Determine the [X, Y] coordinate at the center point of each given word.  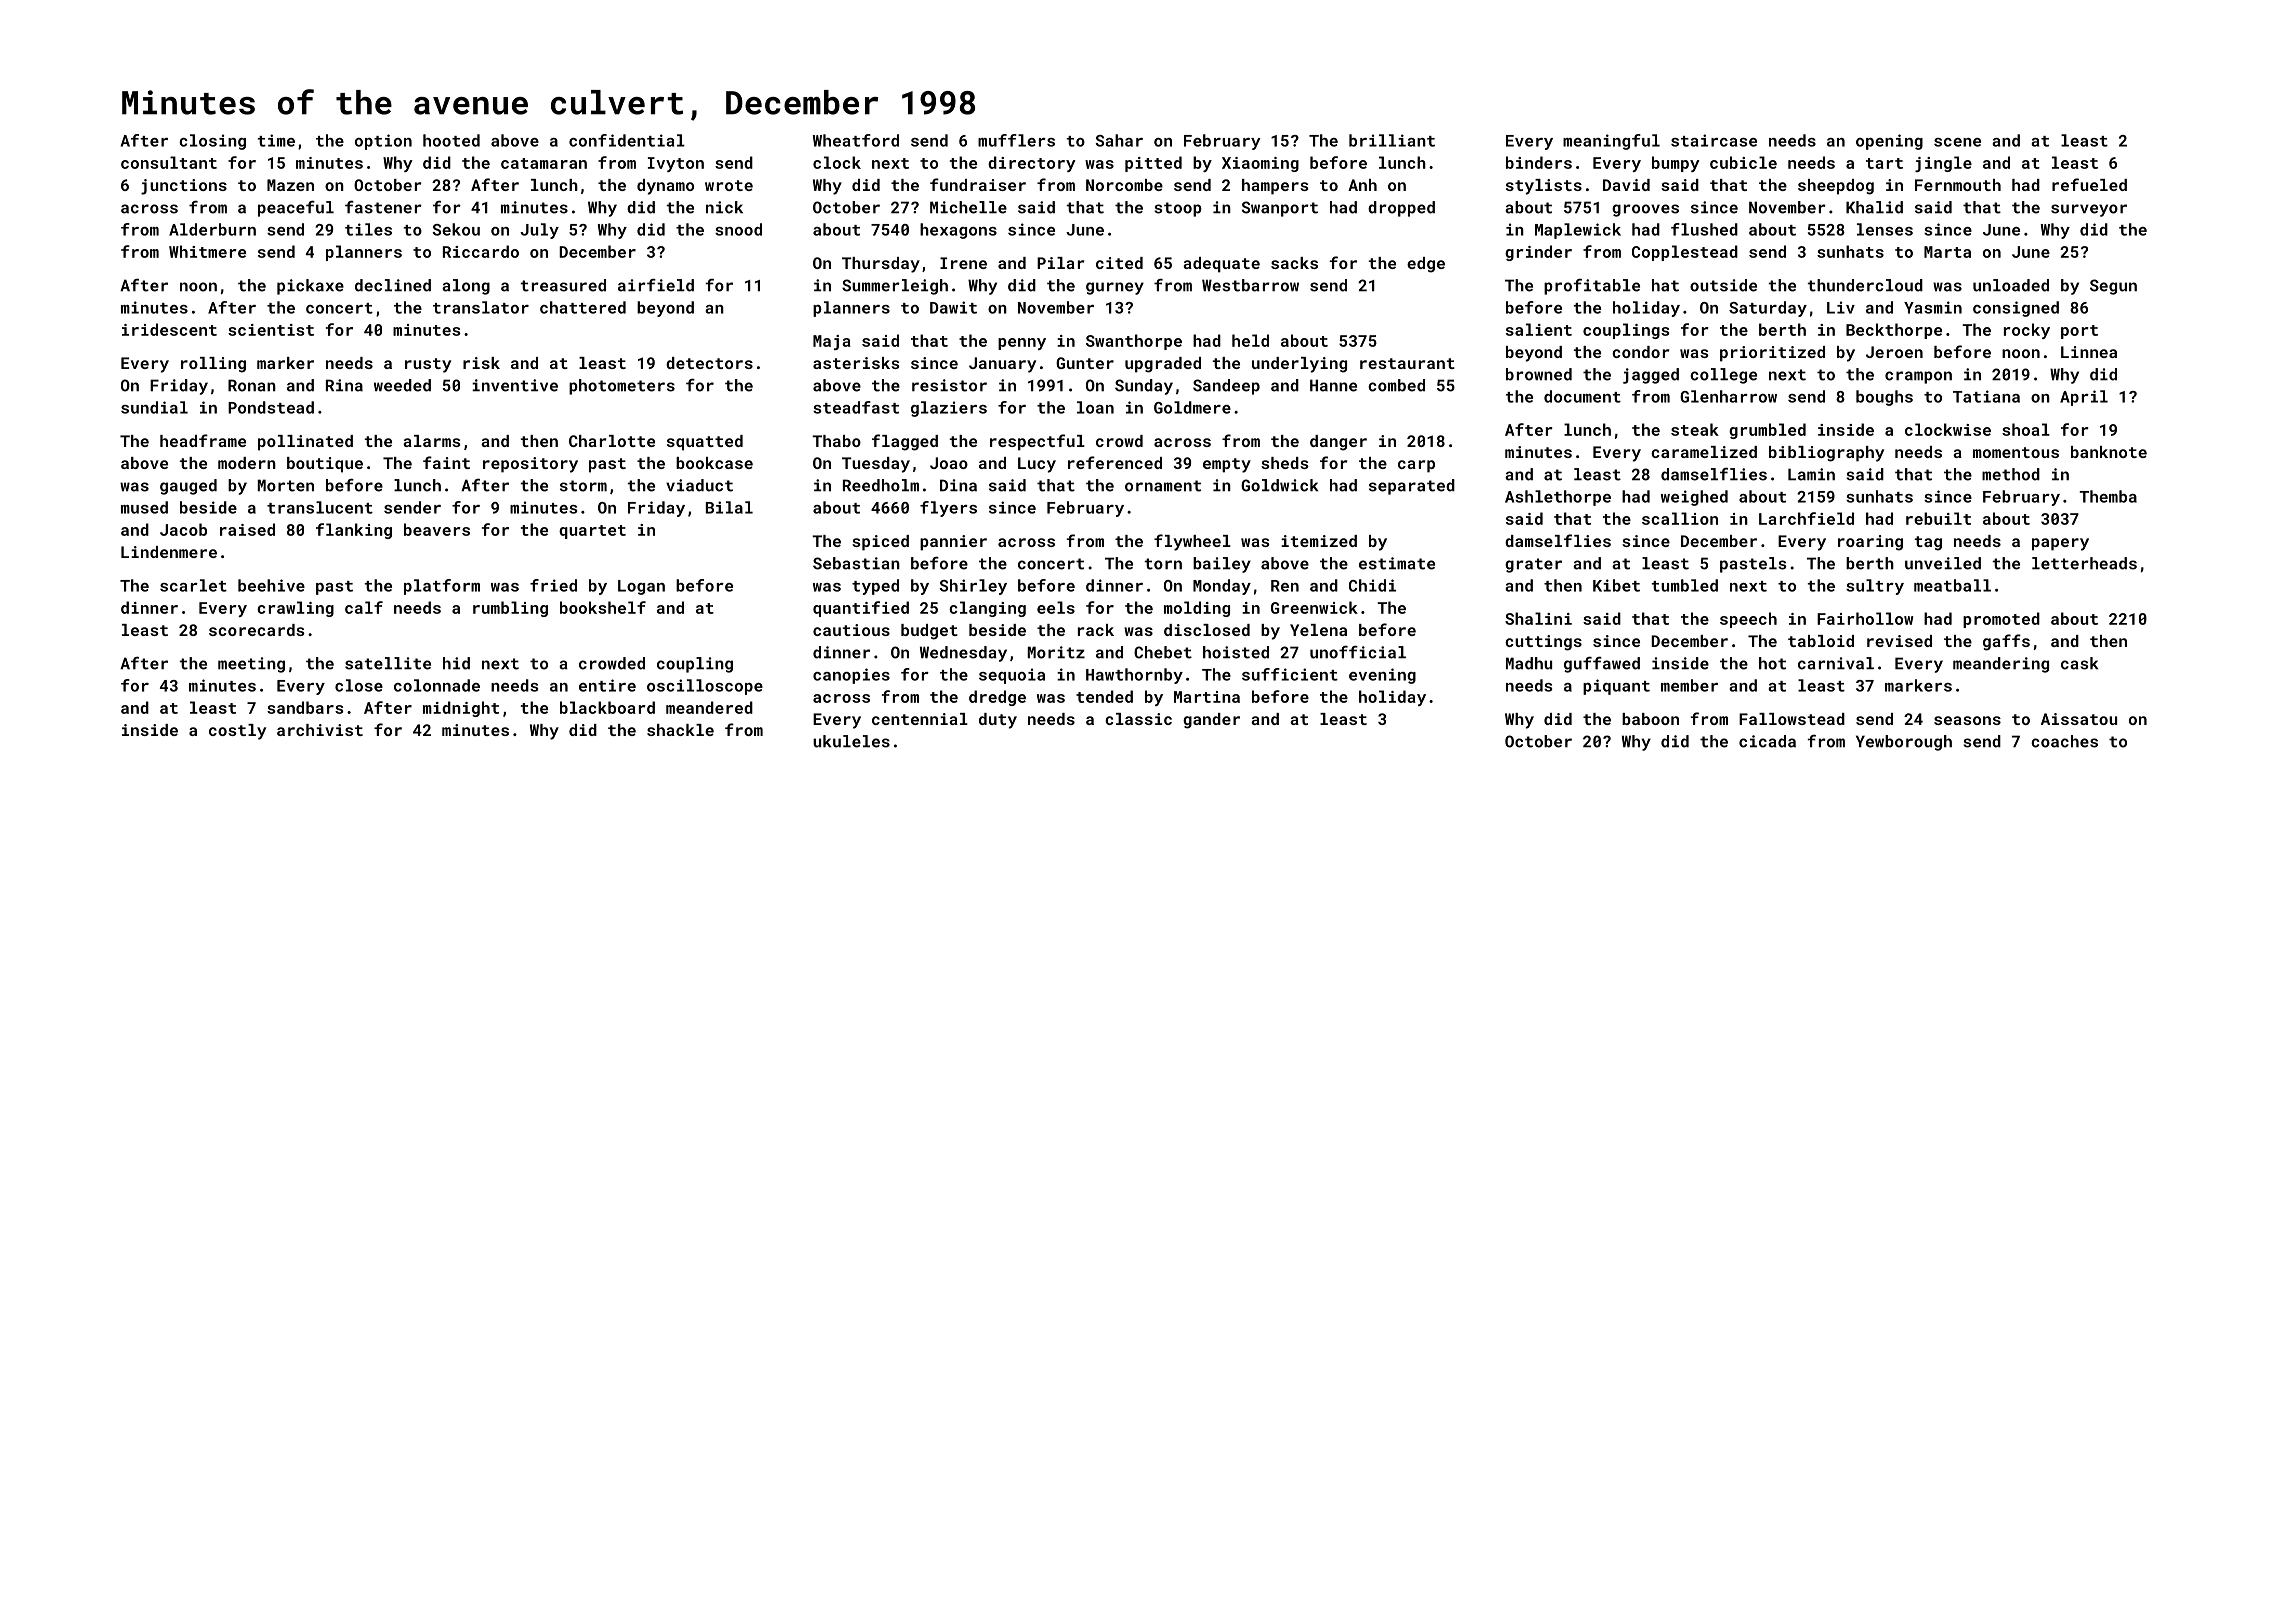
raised [247, 529]
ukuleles [851, 741]
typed [875, 587]
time [276, 140]
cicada [1767, 741]
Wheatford [856, 140]
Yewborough [1904, 743]
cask [2079, 663]
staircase [1714, 140]
